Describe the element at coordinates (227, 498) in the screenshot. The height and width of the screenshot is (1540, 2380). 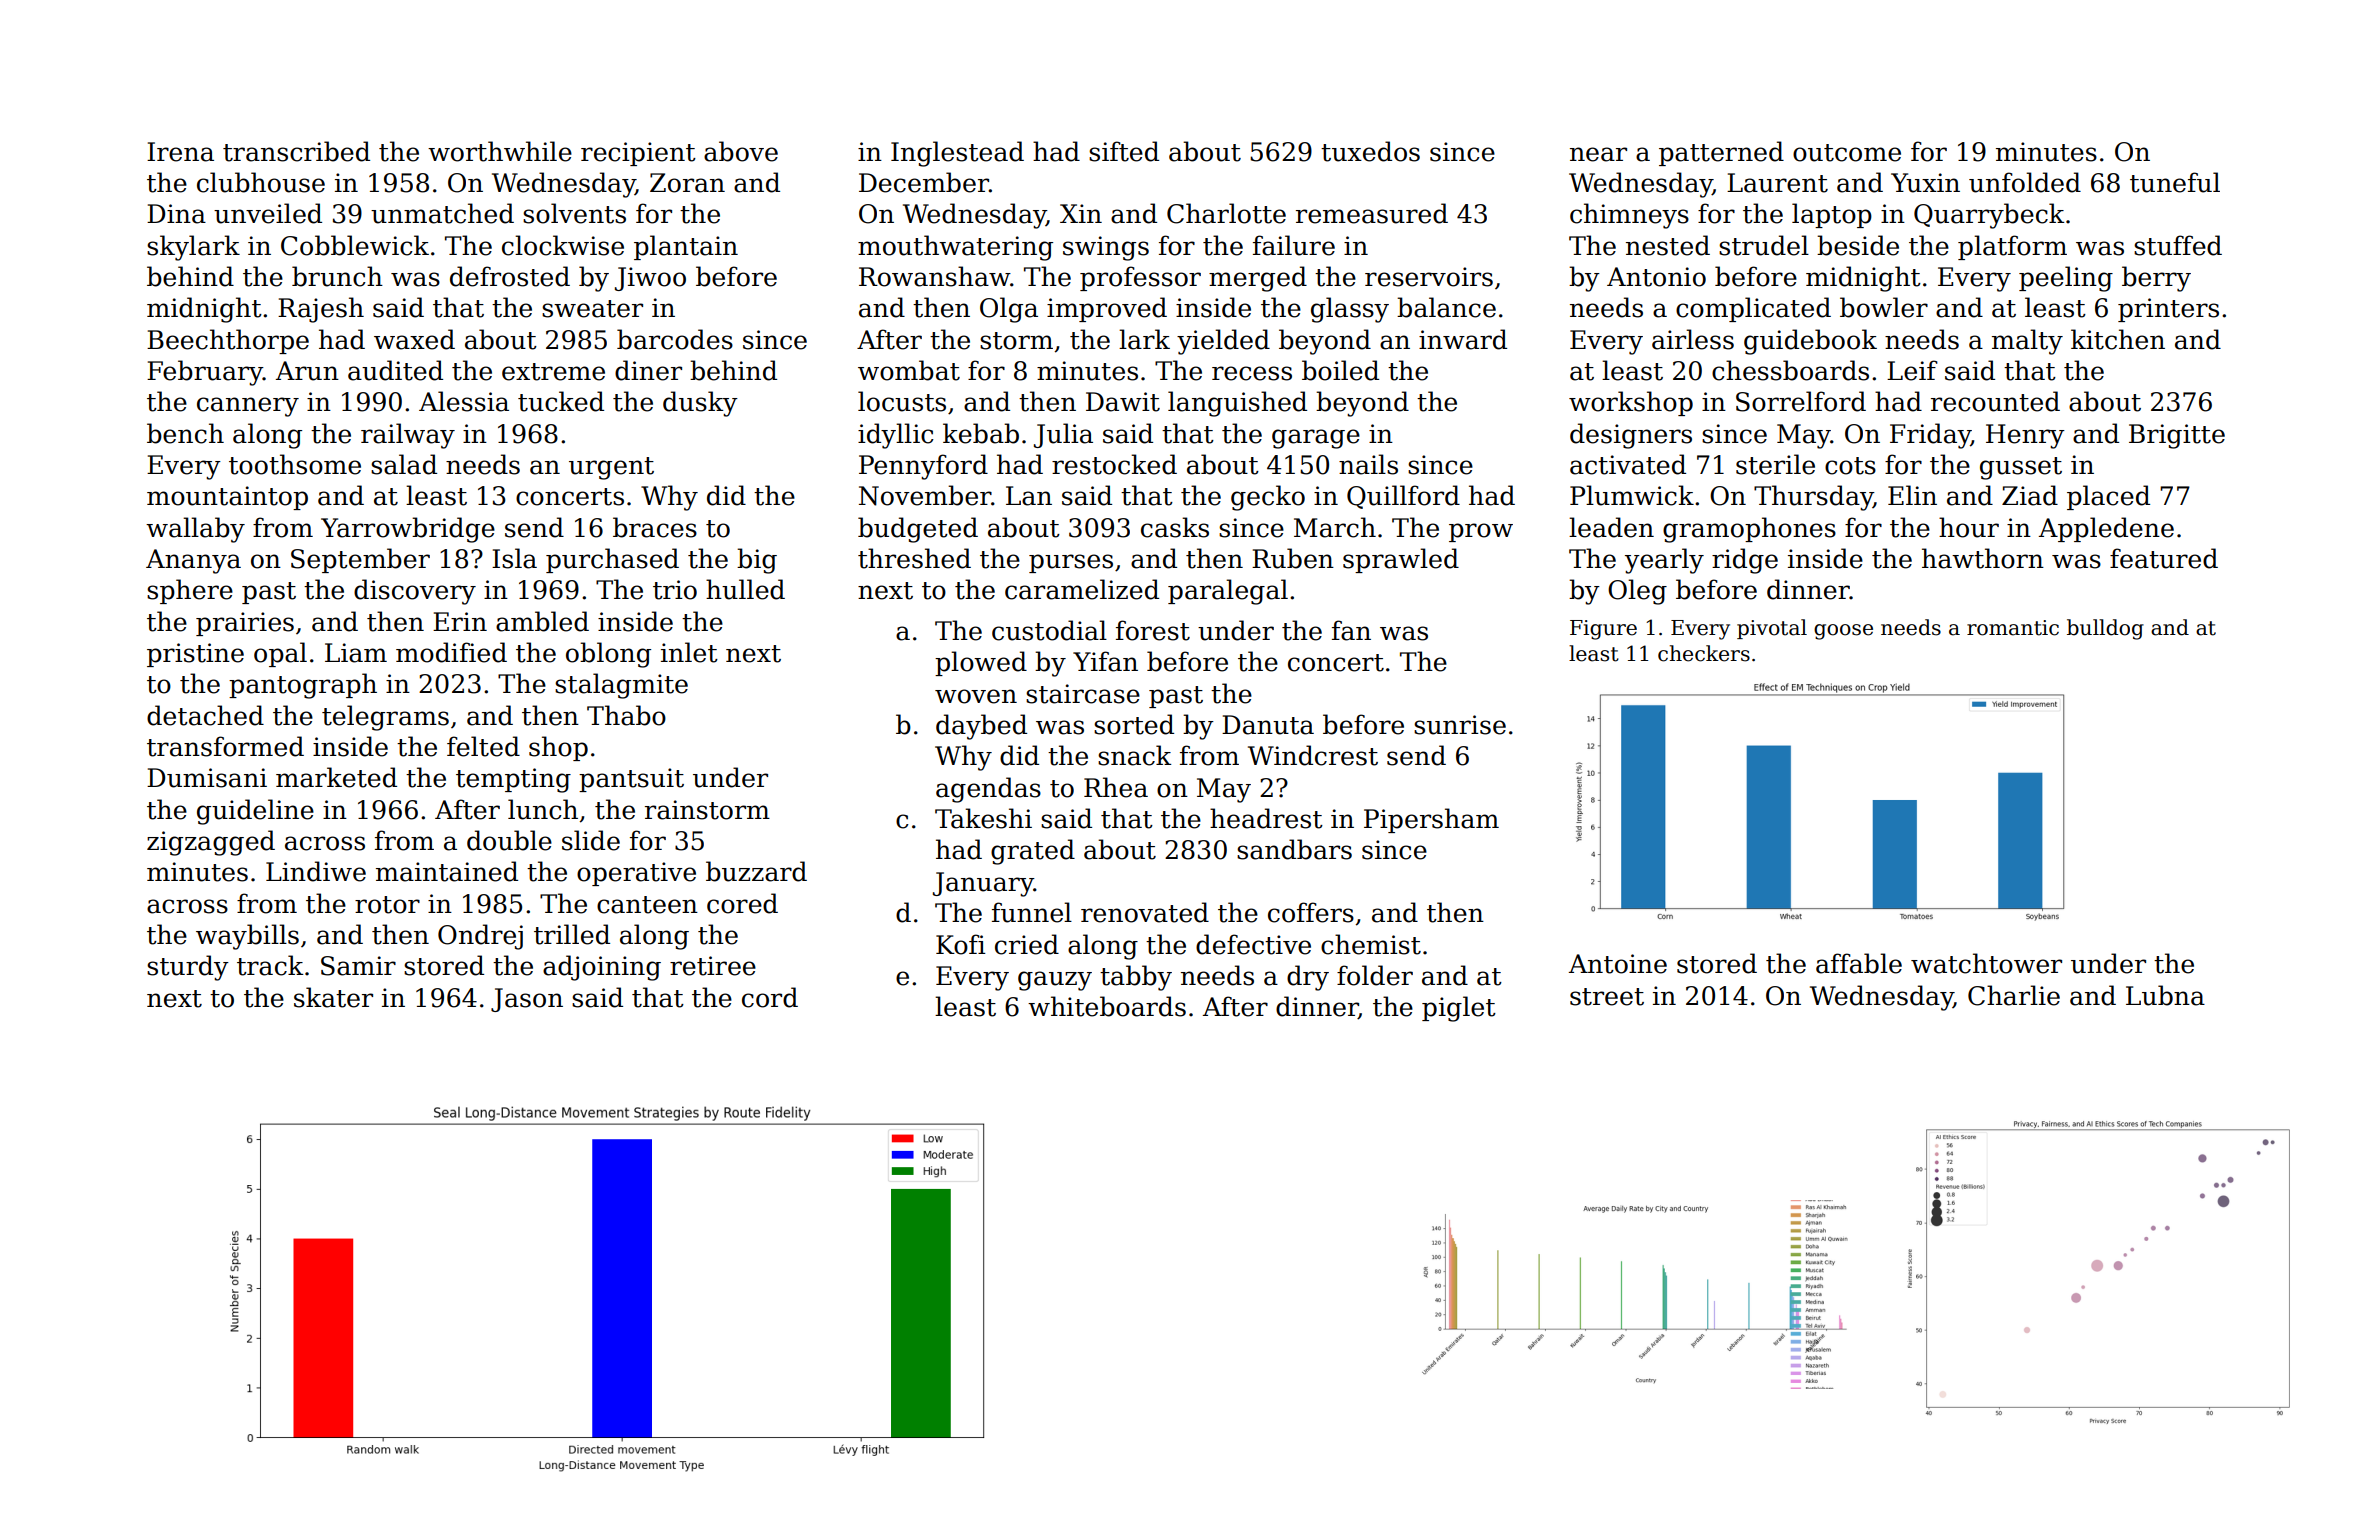
I see `mountaintop` at that location.
